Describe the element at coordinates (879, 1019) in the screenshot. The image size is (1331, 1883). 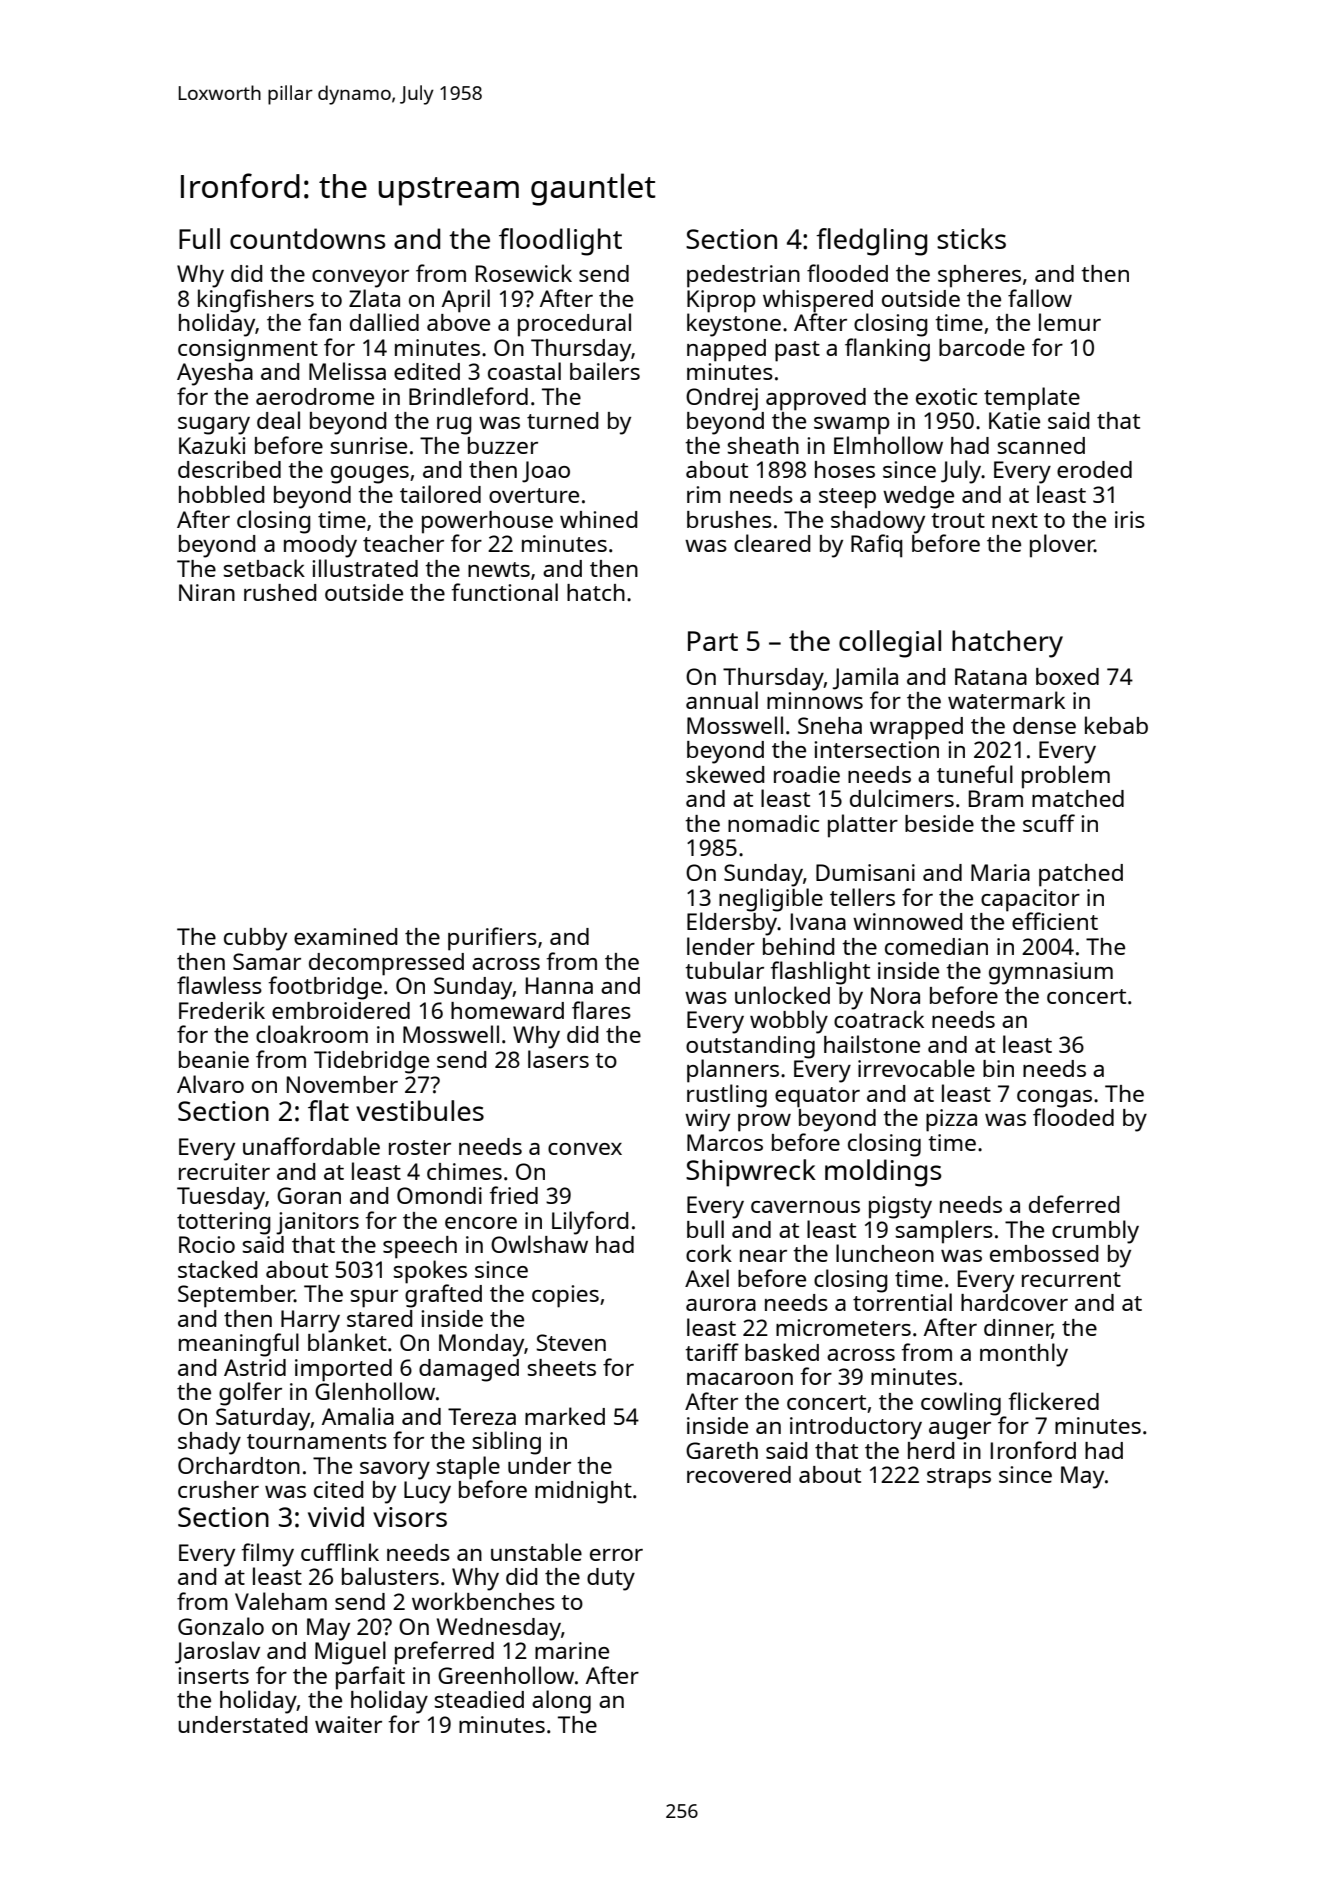
I see `coatrack` at that location.
